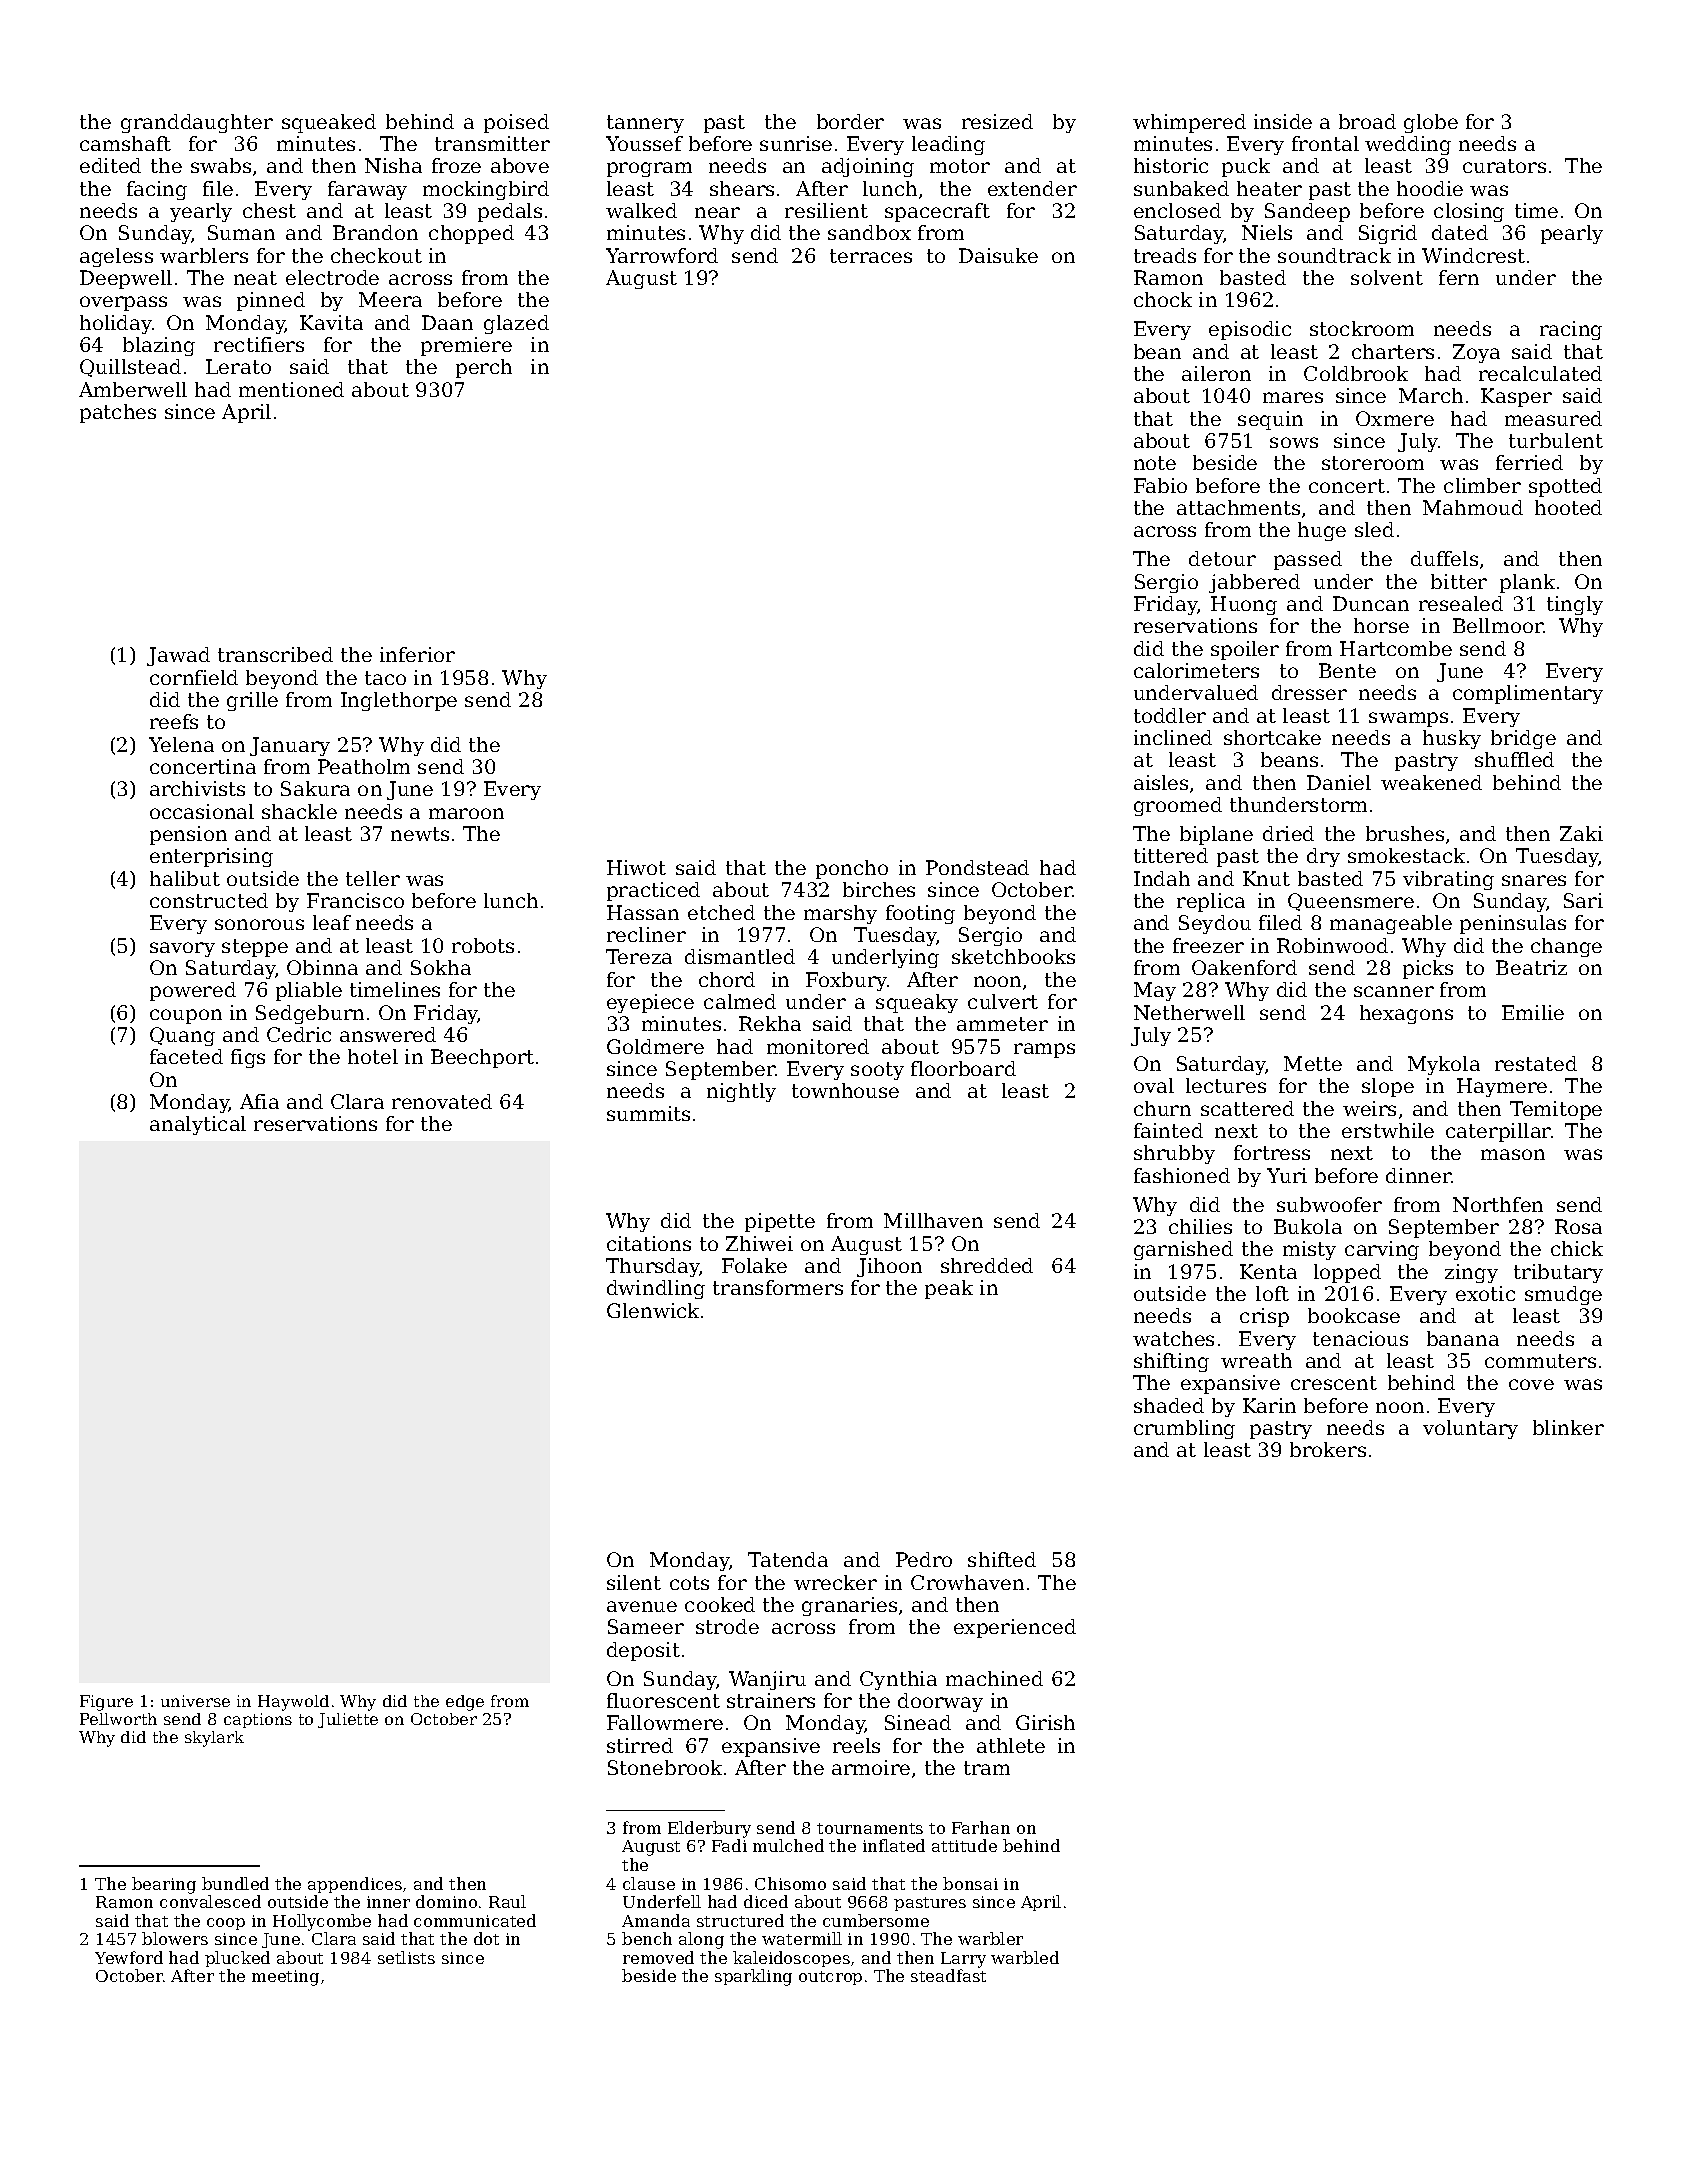 This screenshot has height=2178, width=1683. I want to click on poncho, so click(852, 869).
